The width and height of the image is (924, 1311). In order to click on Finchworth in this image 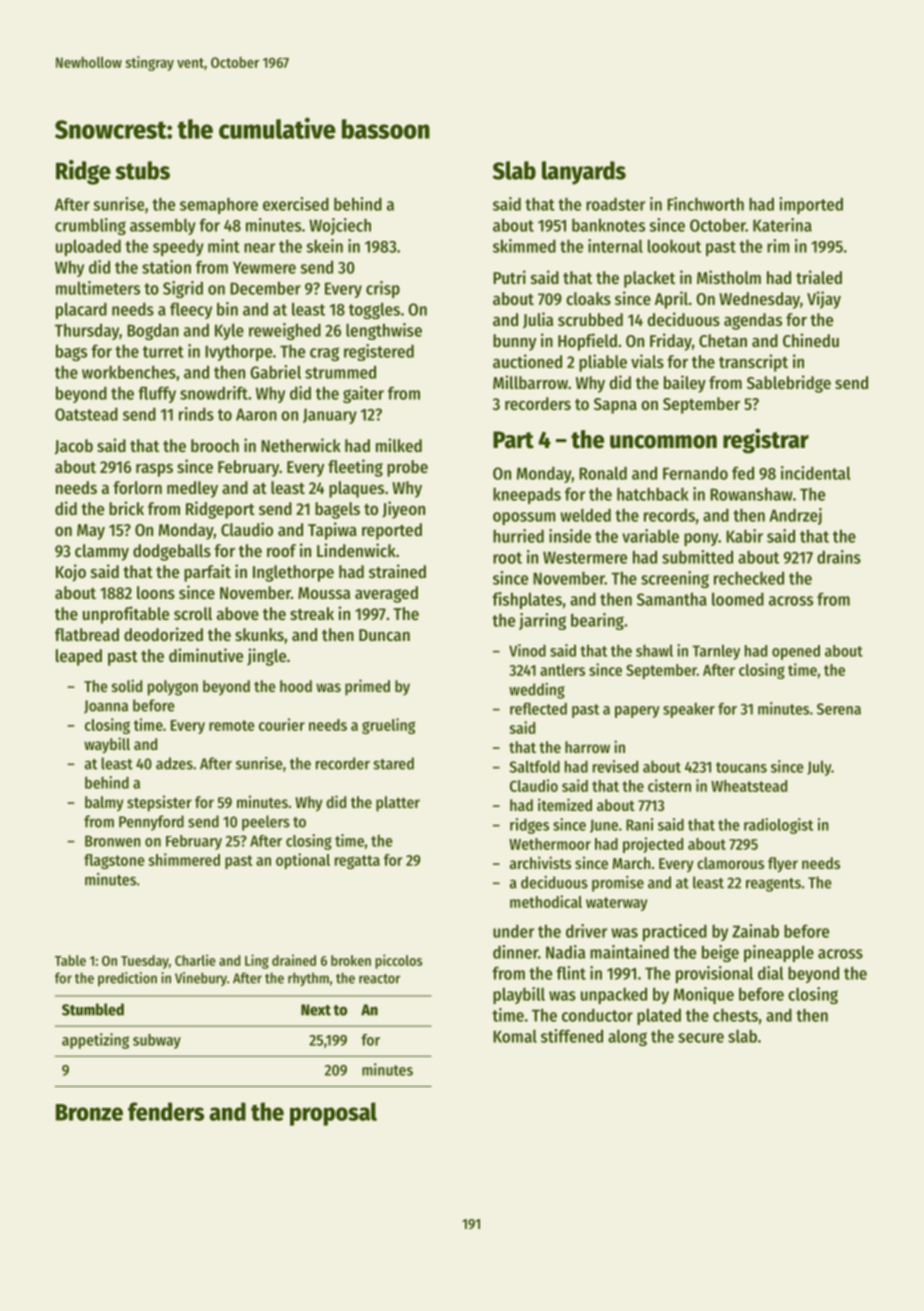, I will do `click(705, 204)`.
